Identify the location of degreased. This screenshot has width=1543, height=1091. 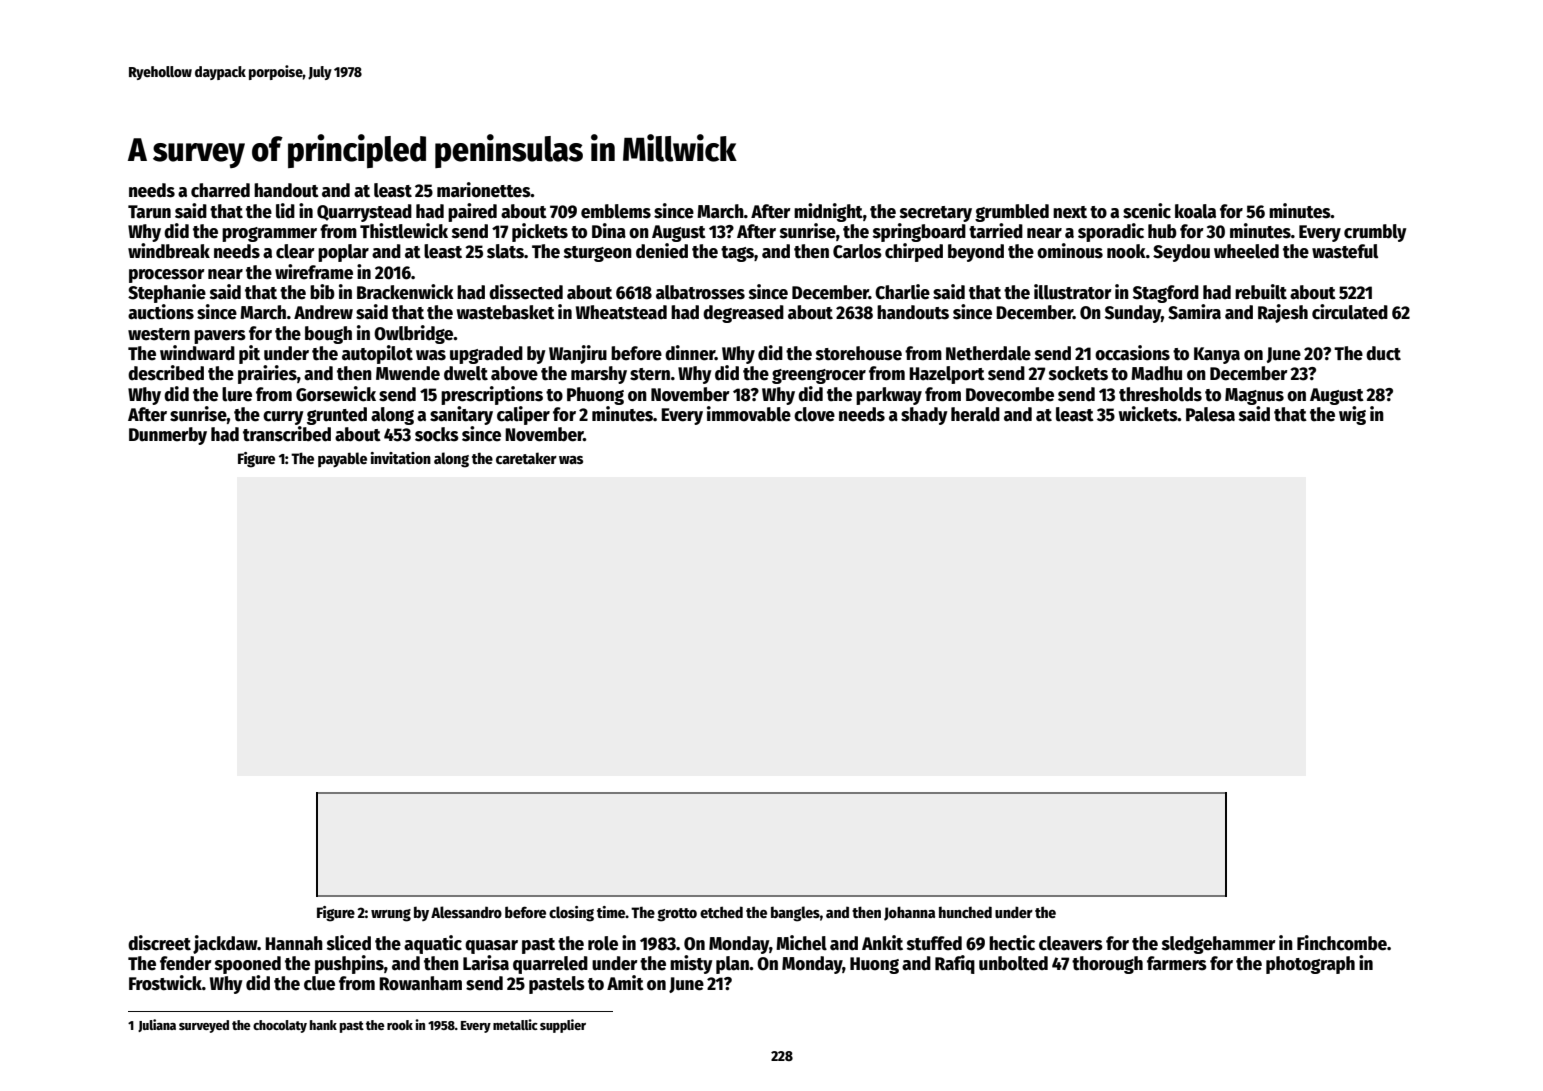
(743, 314).
